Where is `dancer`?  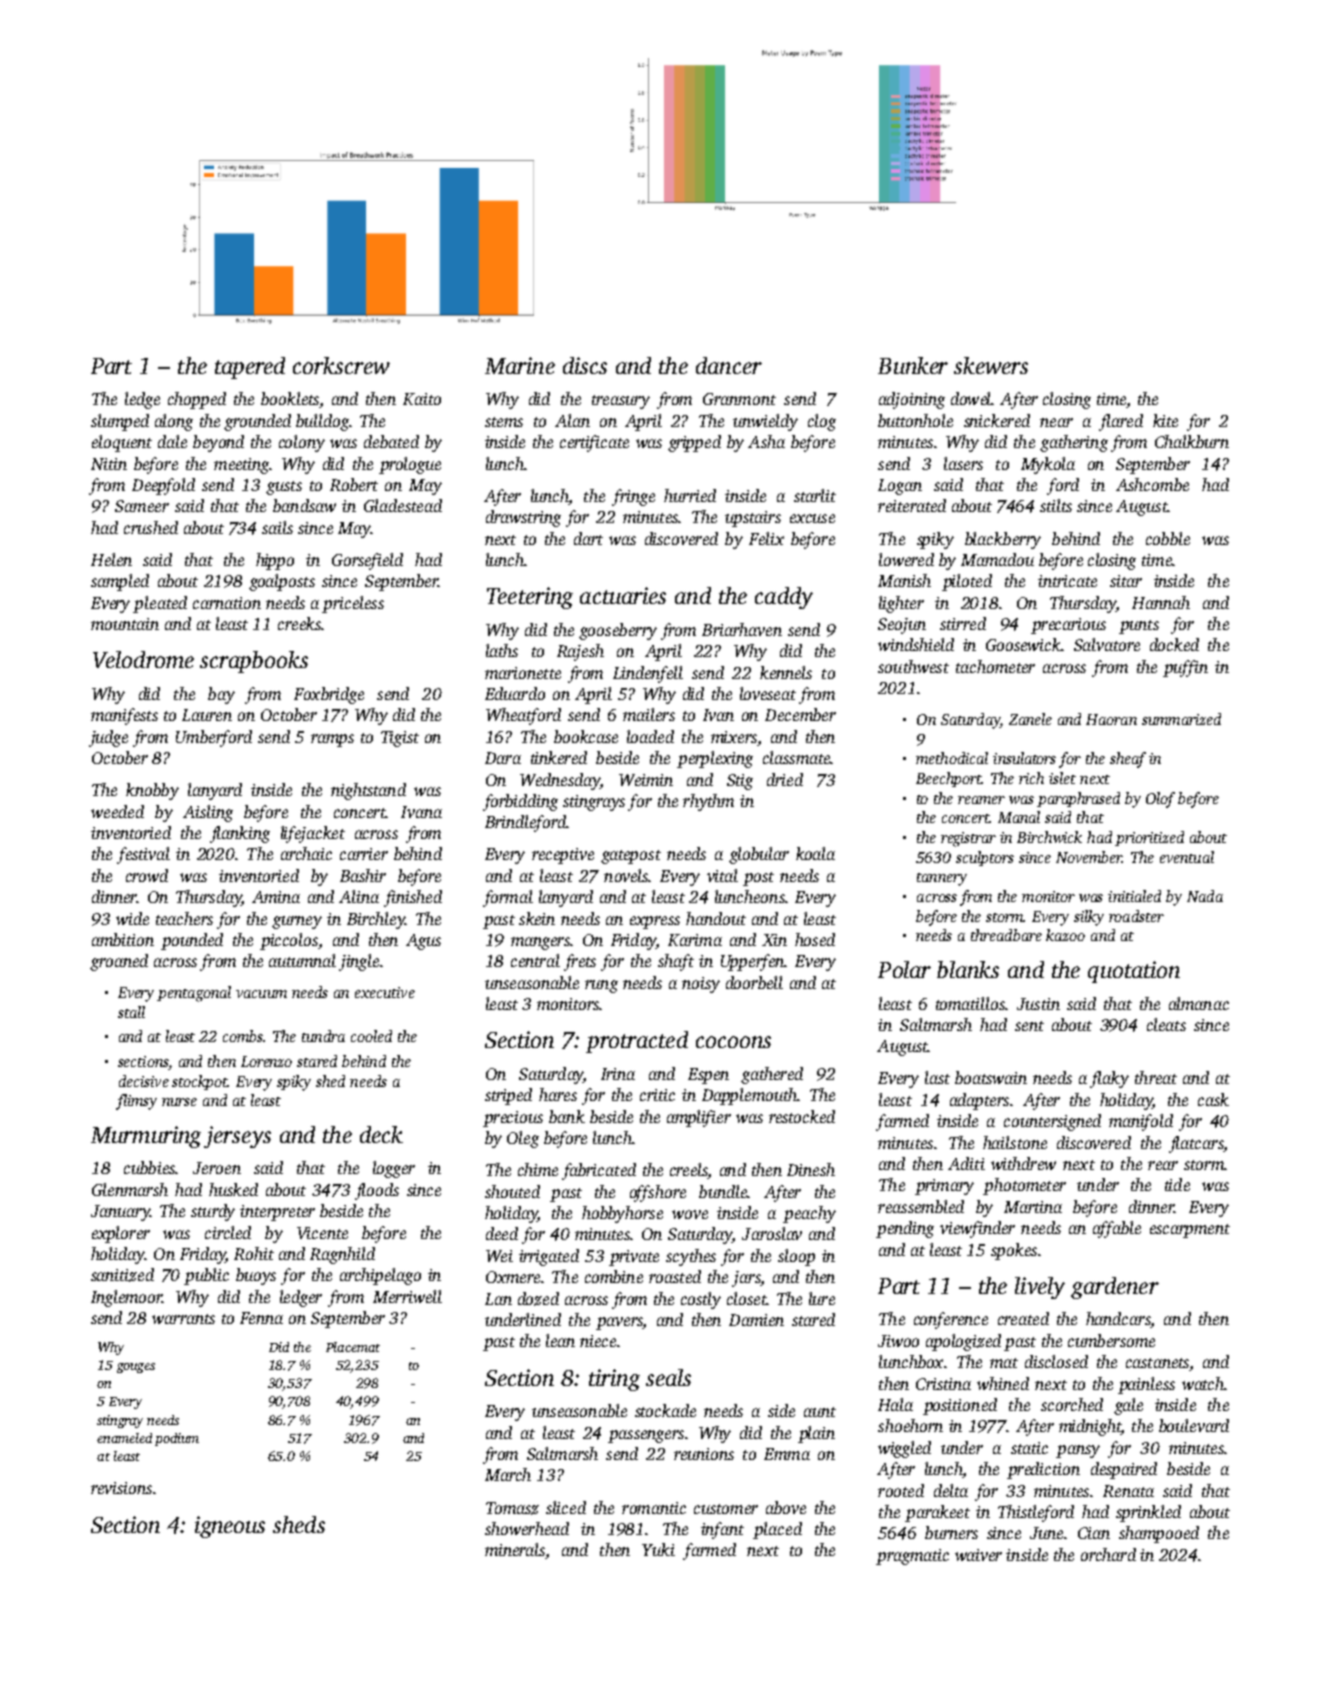 dancer is located at coordinates (729, 365).
